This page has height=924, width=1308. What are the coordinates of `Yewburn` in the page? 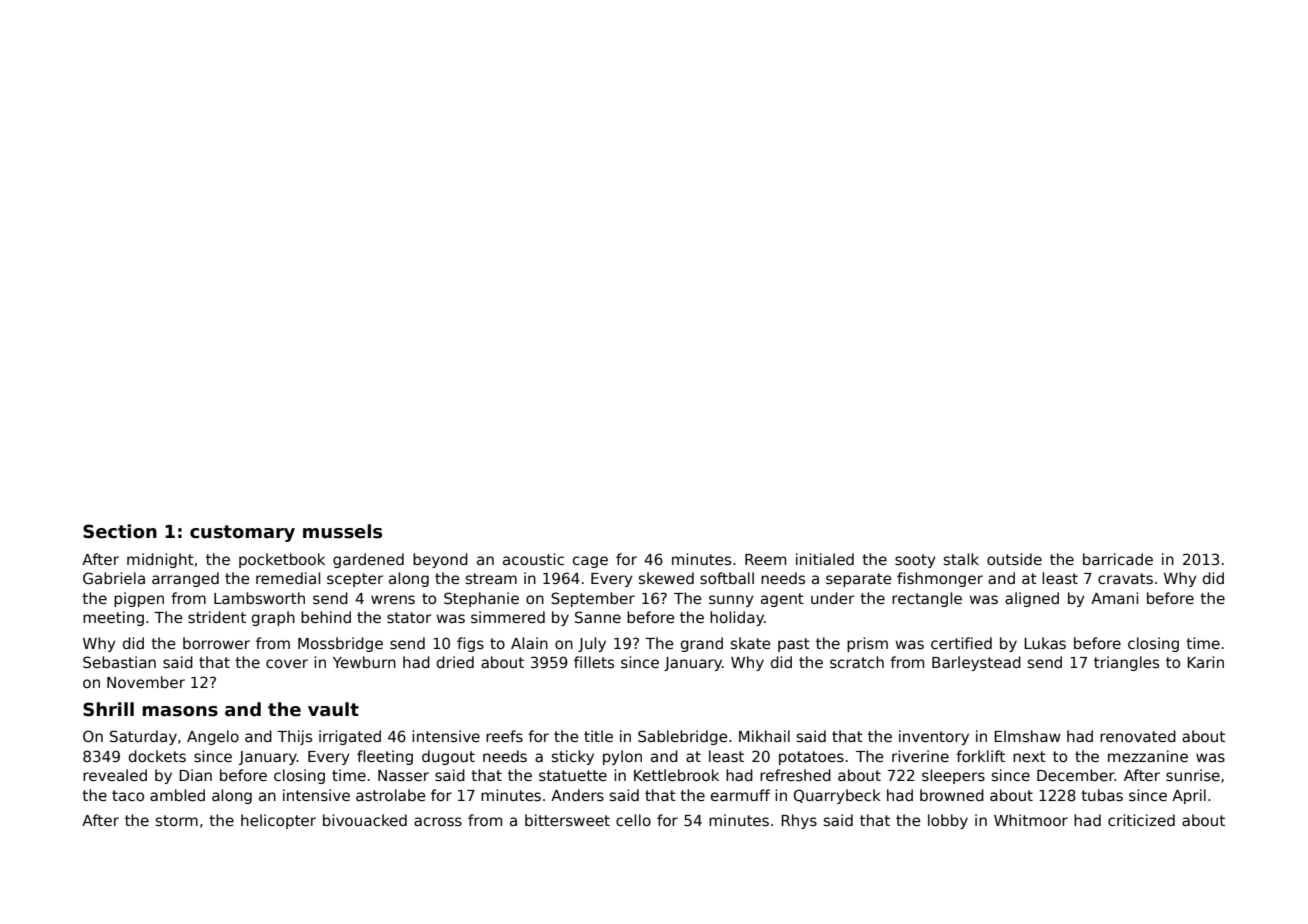 It's located at (364, 662).
